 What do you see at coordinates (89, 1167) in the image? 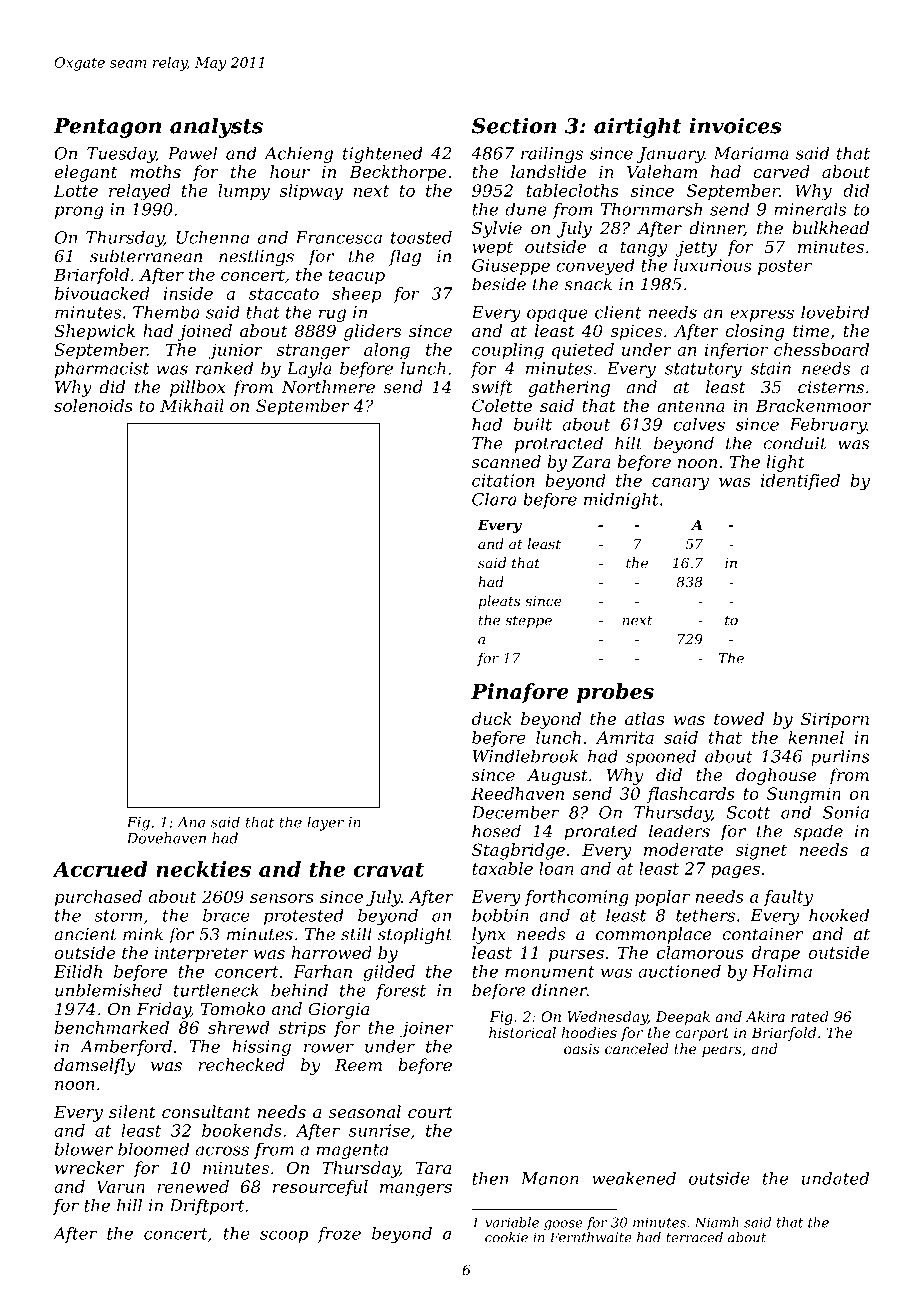
I see `wrecker` at bounding box center [89, 1167].
